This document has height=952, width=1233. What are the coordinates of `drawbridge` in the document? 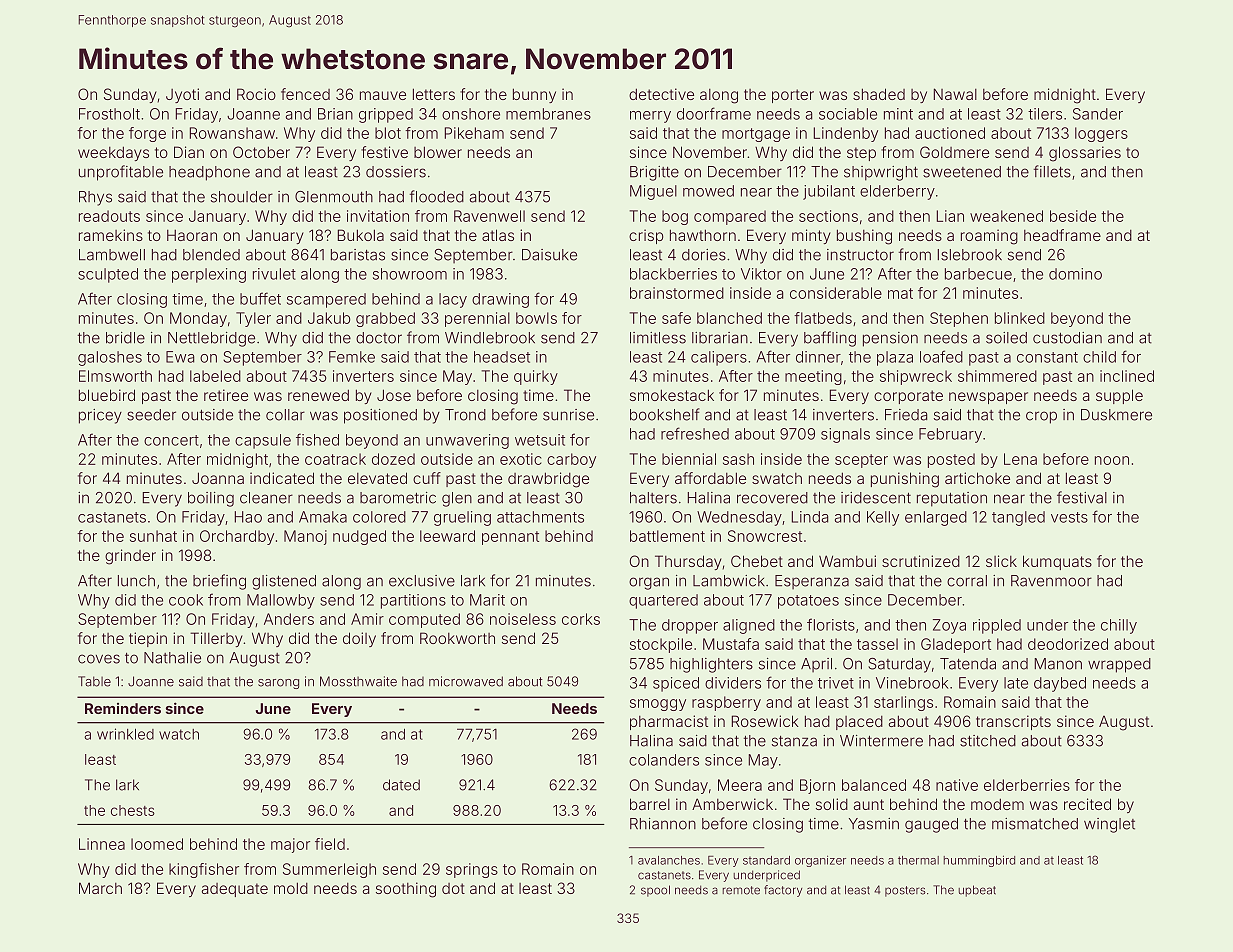 It's located at (548, 480).
